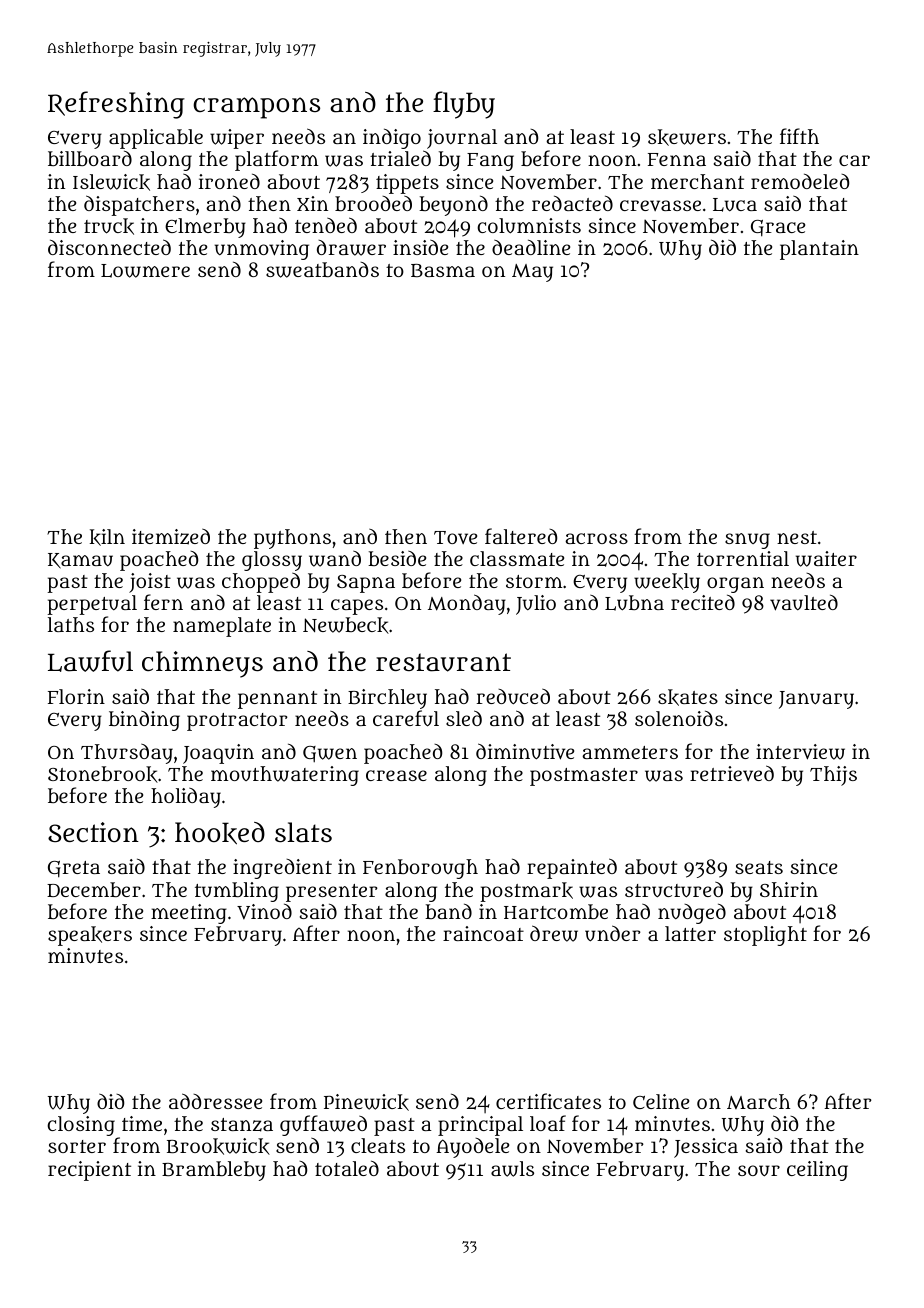 The width and height of the document is (924, 1308). What do you see at coordinates (420, 869) in the document?
I see `Fenborough` at bounding box center [420, 869].
